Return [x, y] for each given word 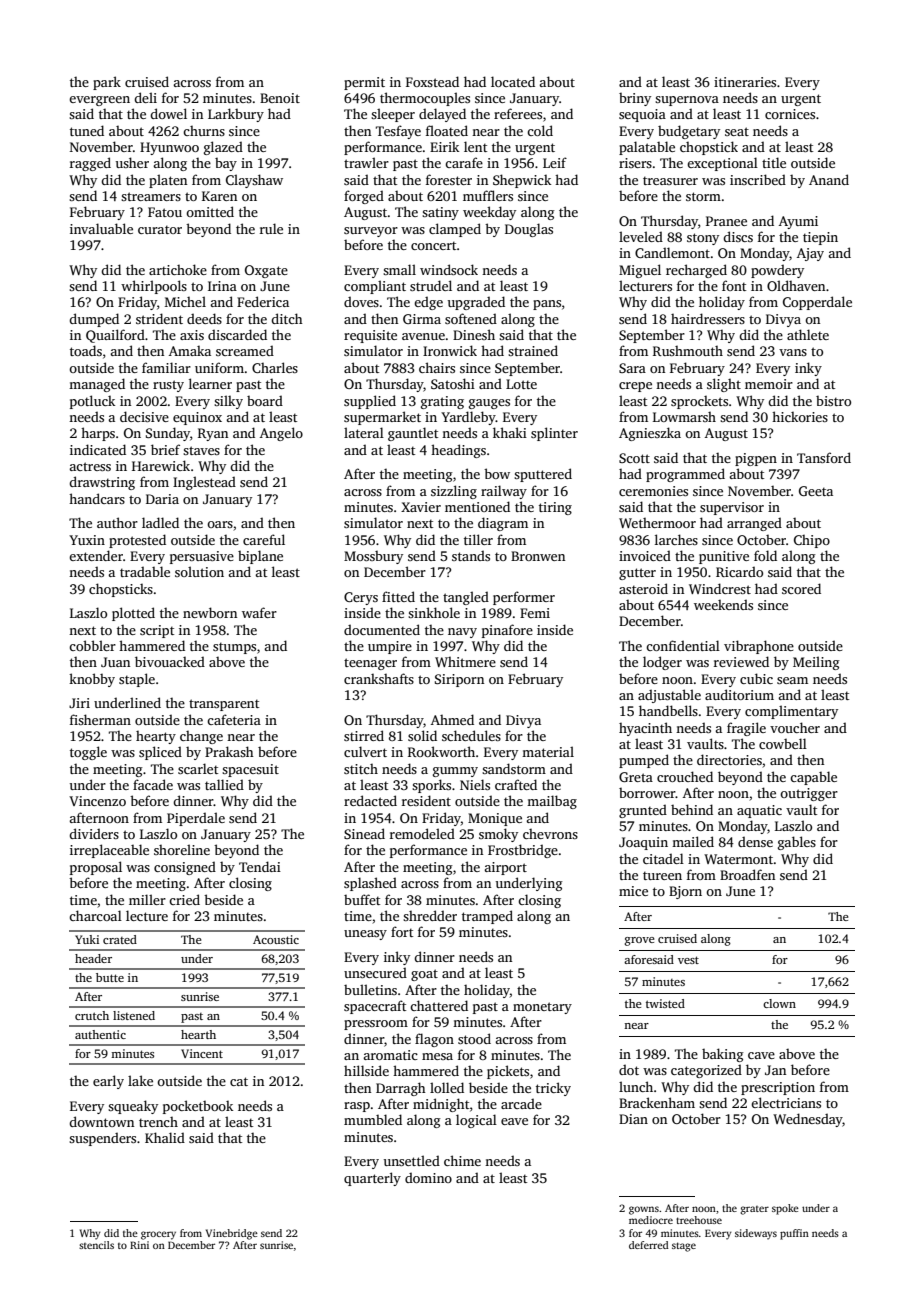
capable [813, 778]
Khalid [165, 1137]
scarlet [198, 768]
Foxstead [432, 81]
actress [90, 466]
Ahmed [452, 719]
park [107, 83]
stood [474, 1038]
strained [533, 350]
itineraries [745, 82]
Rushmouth [688, 351]
